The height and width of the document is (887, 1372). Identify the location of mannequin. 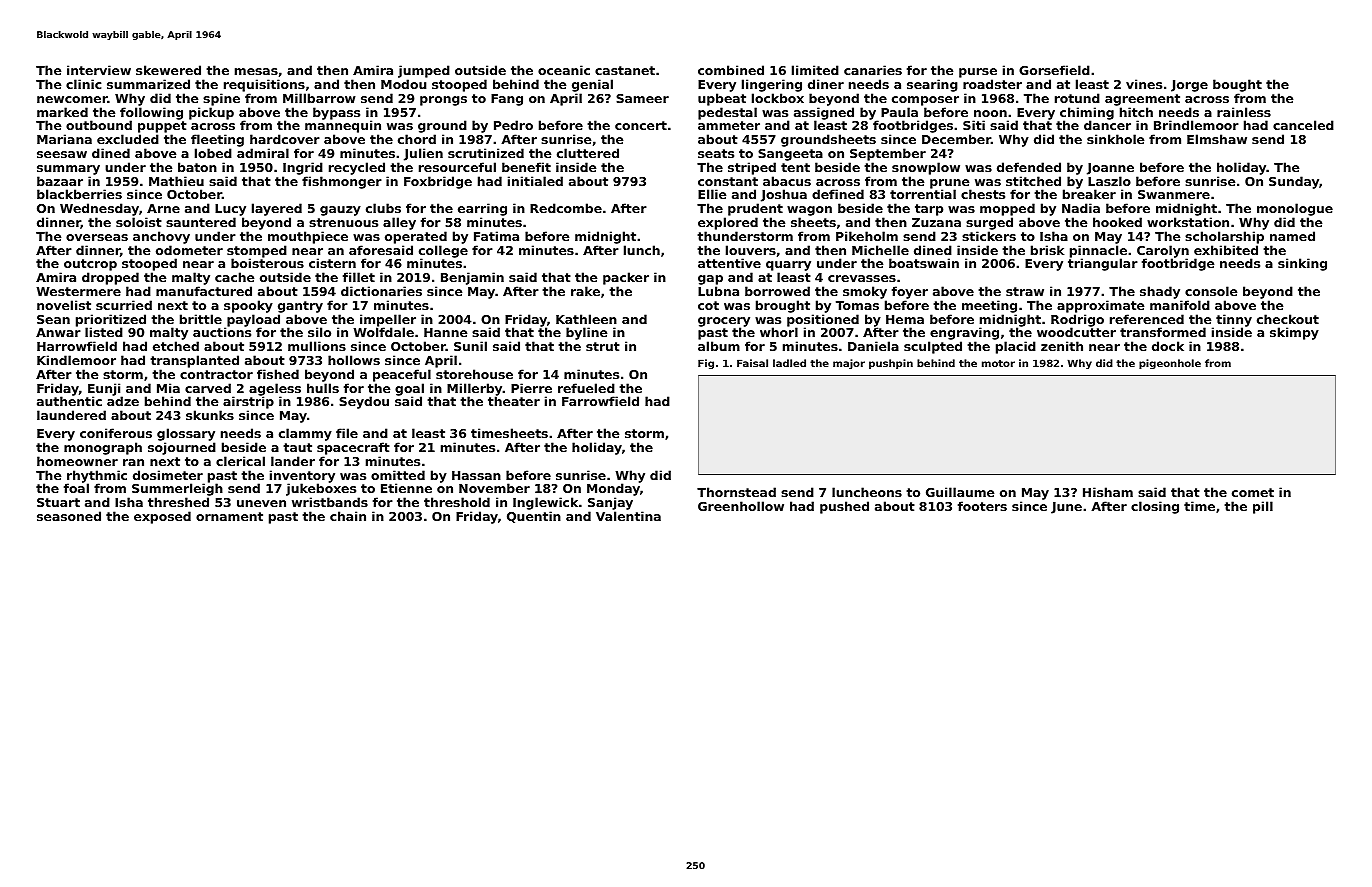
(343, 127).
